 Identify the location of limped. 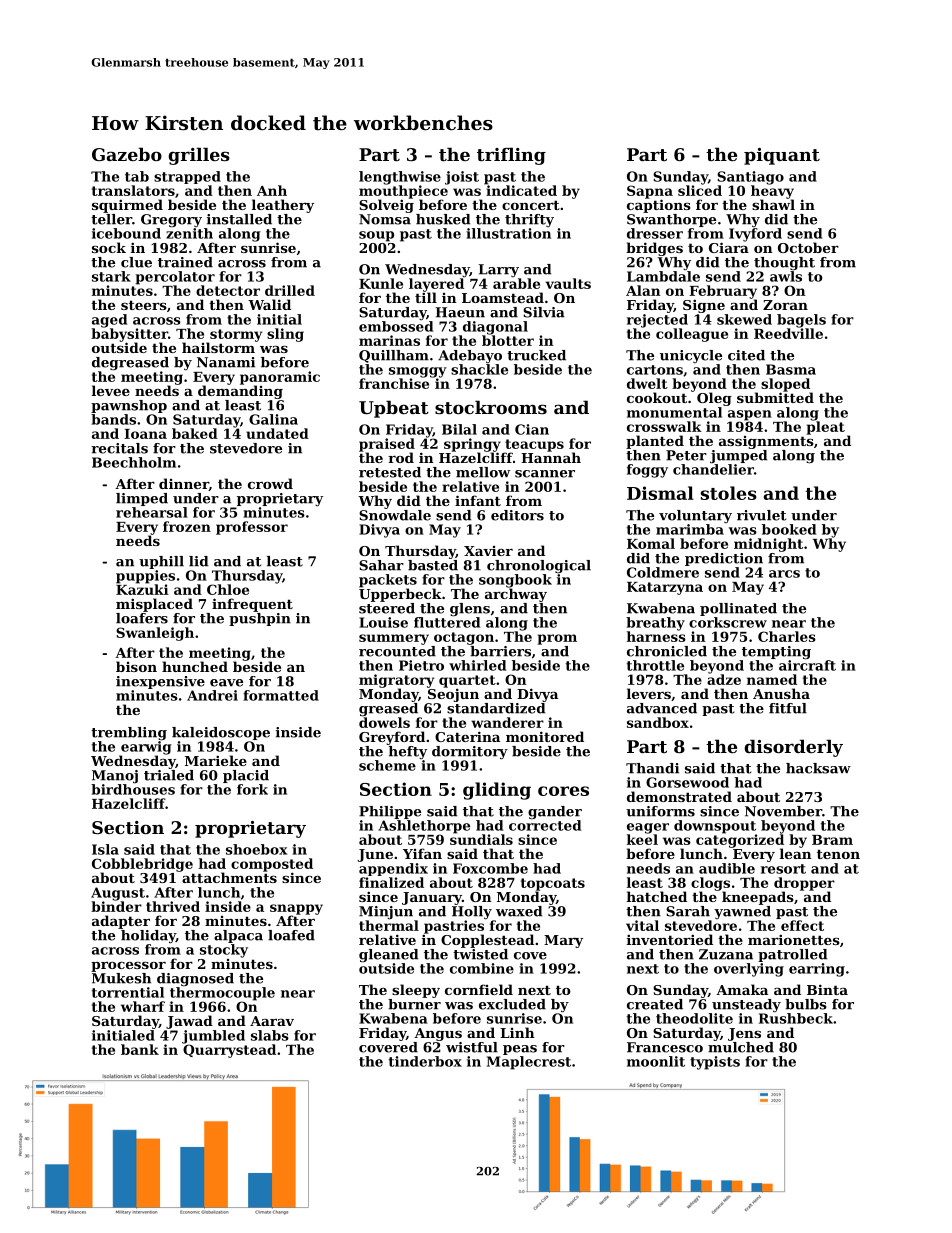
(142, 499).
